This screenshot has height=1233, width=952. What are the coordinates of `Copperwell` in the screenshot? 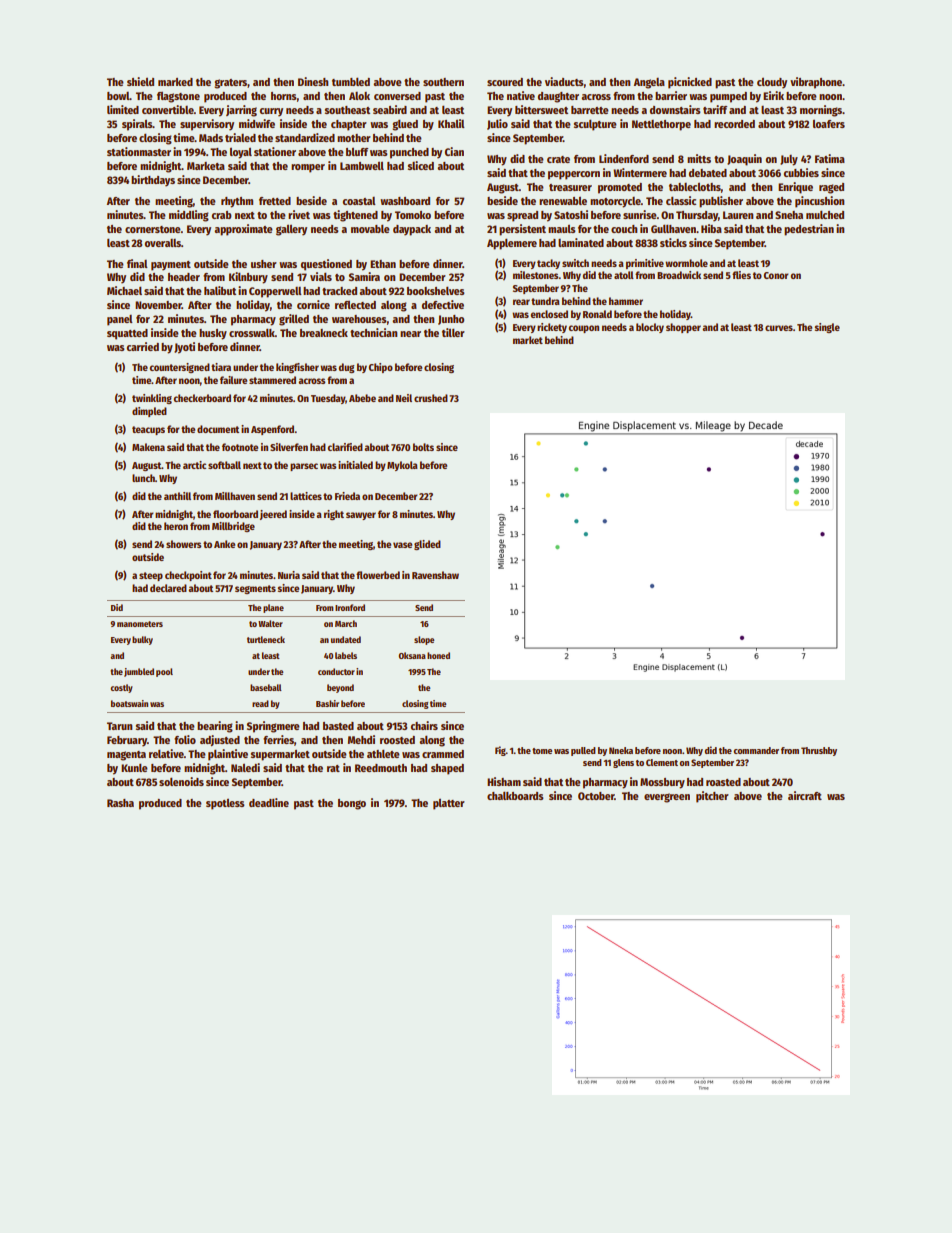 It's located at (275, 292).
